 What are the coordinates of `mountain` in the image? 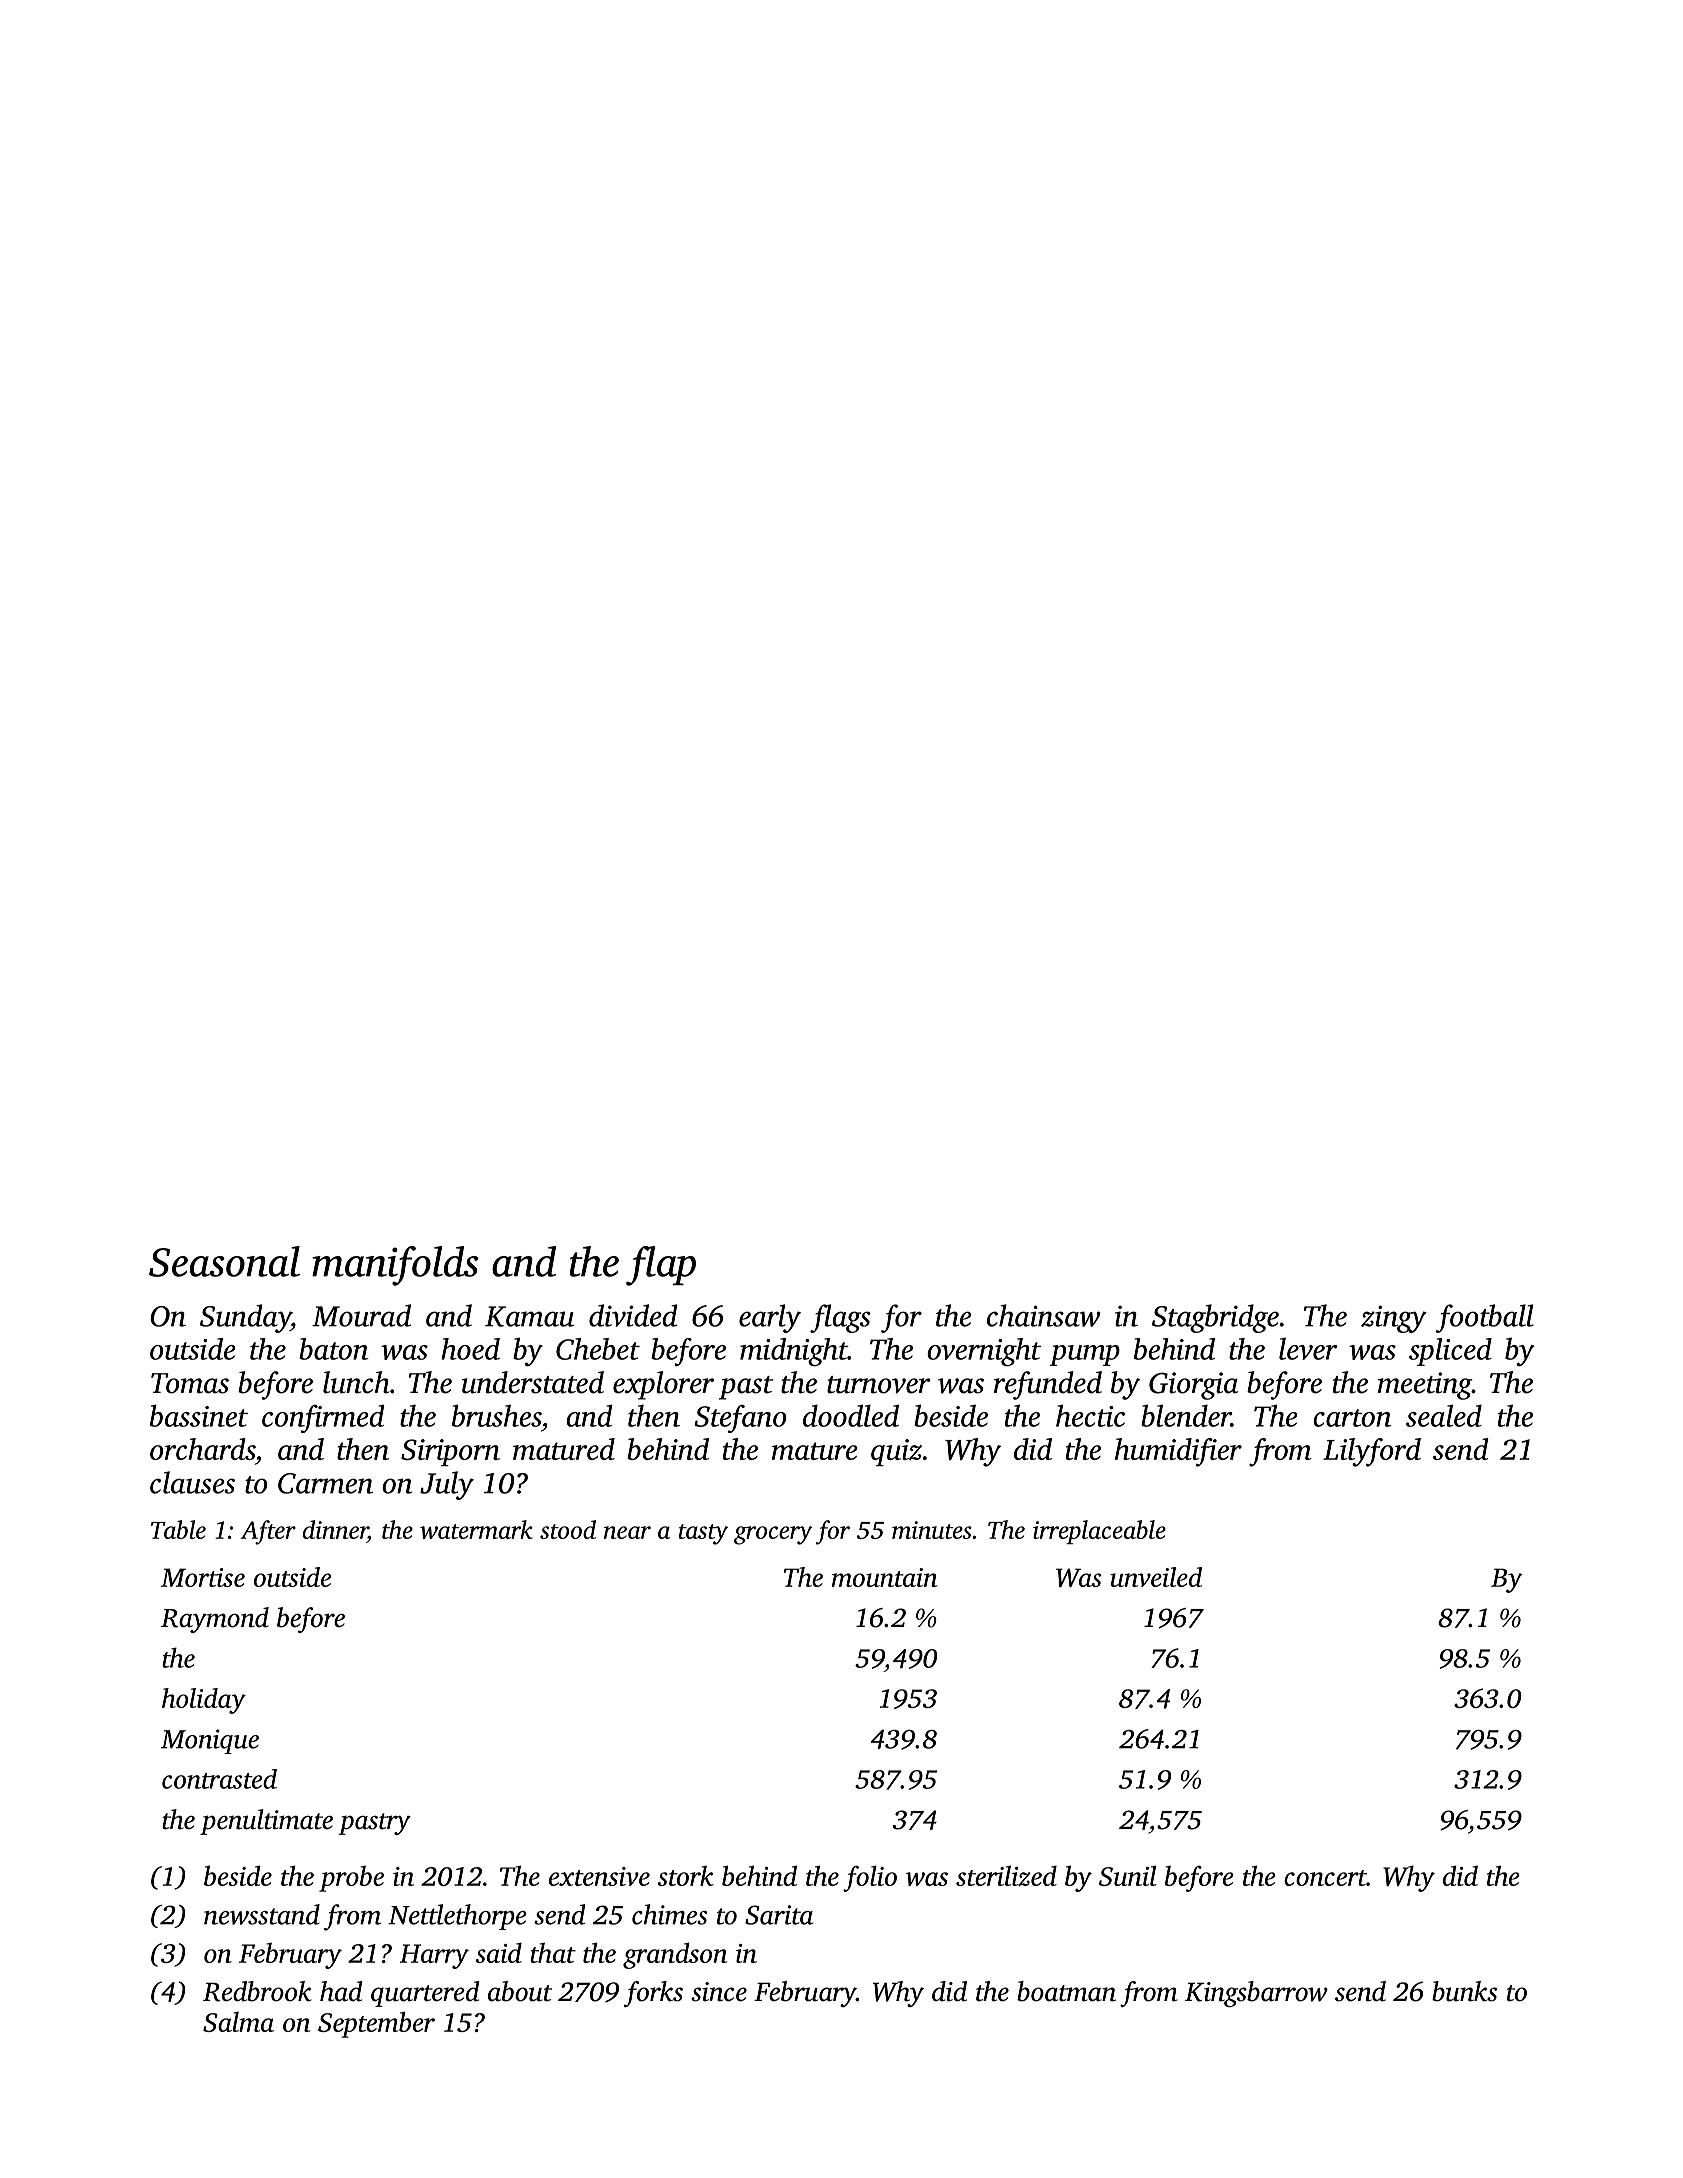 It's located at (885, 1577).
